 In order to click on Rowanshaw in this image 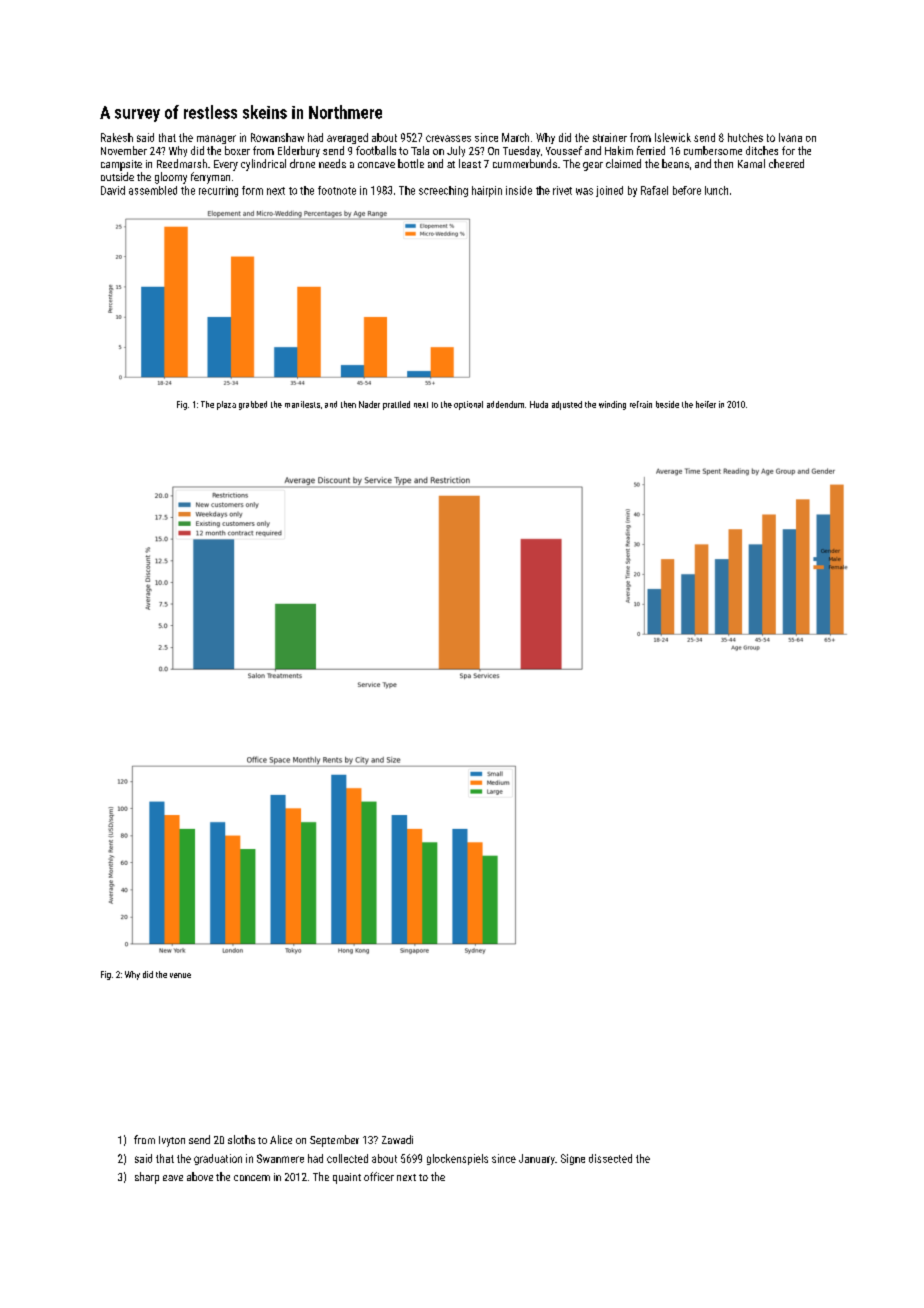, I will do `click(277, 137)`.
